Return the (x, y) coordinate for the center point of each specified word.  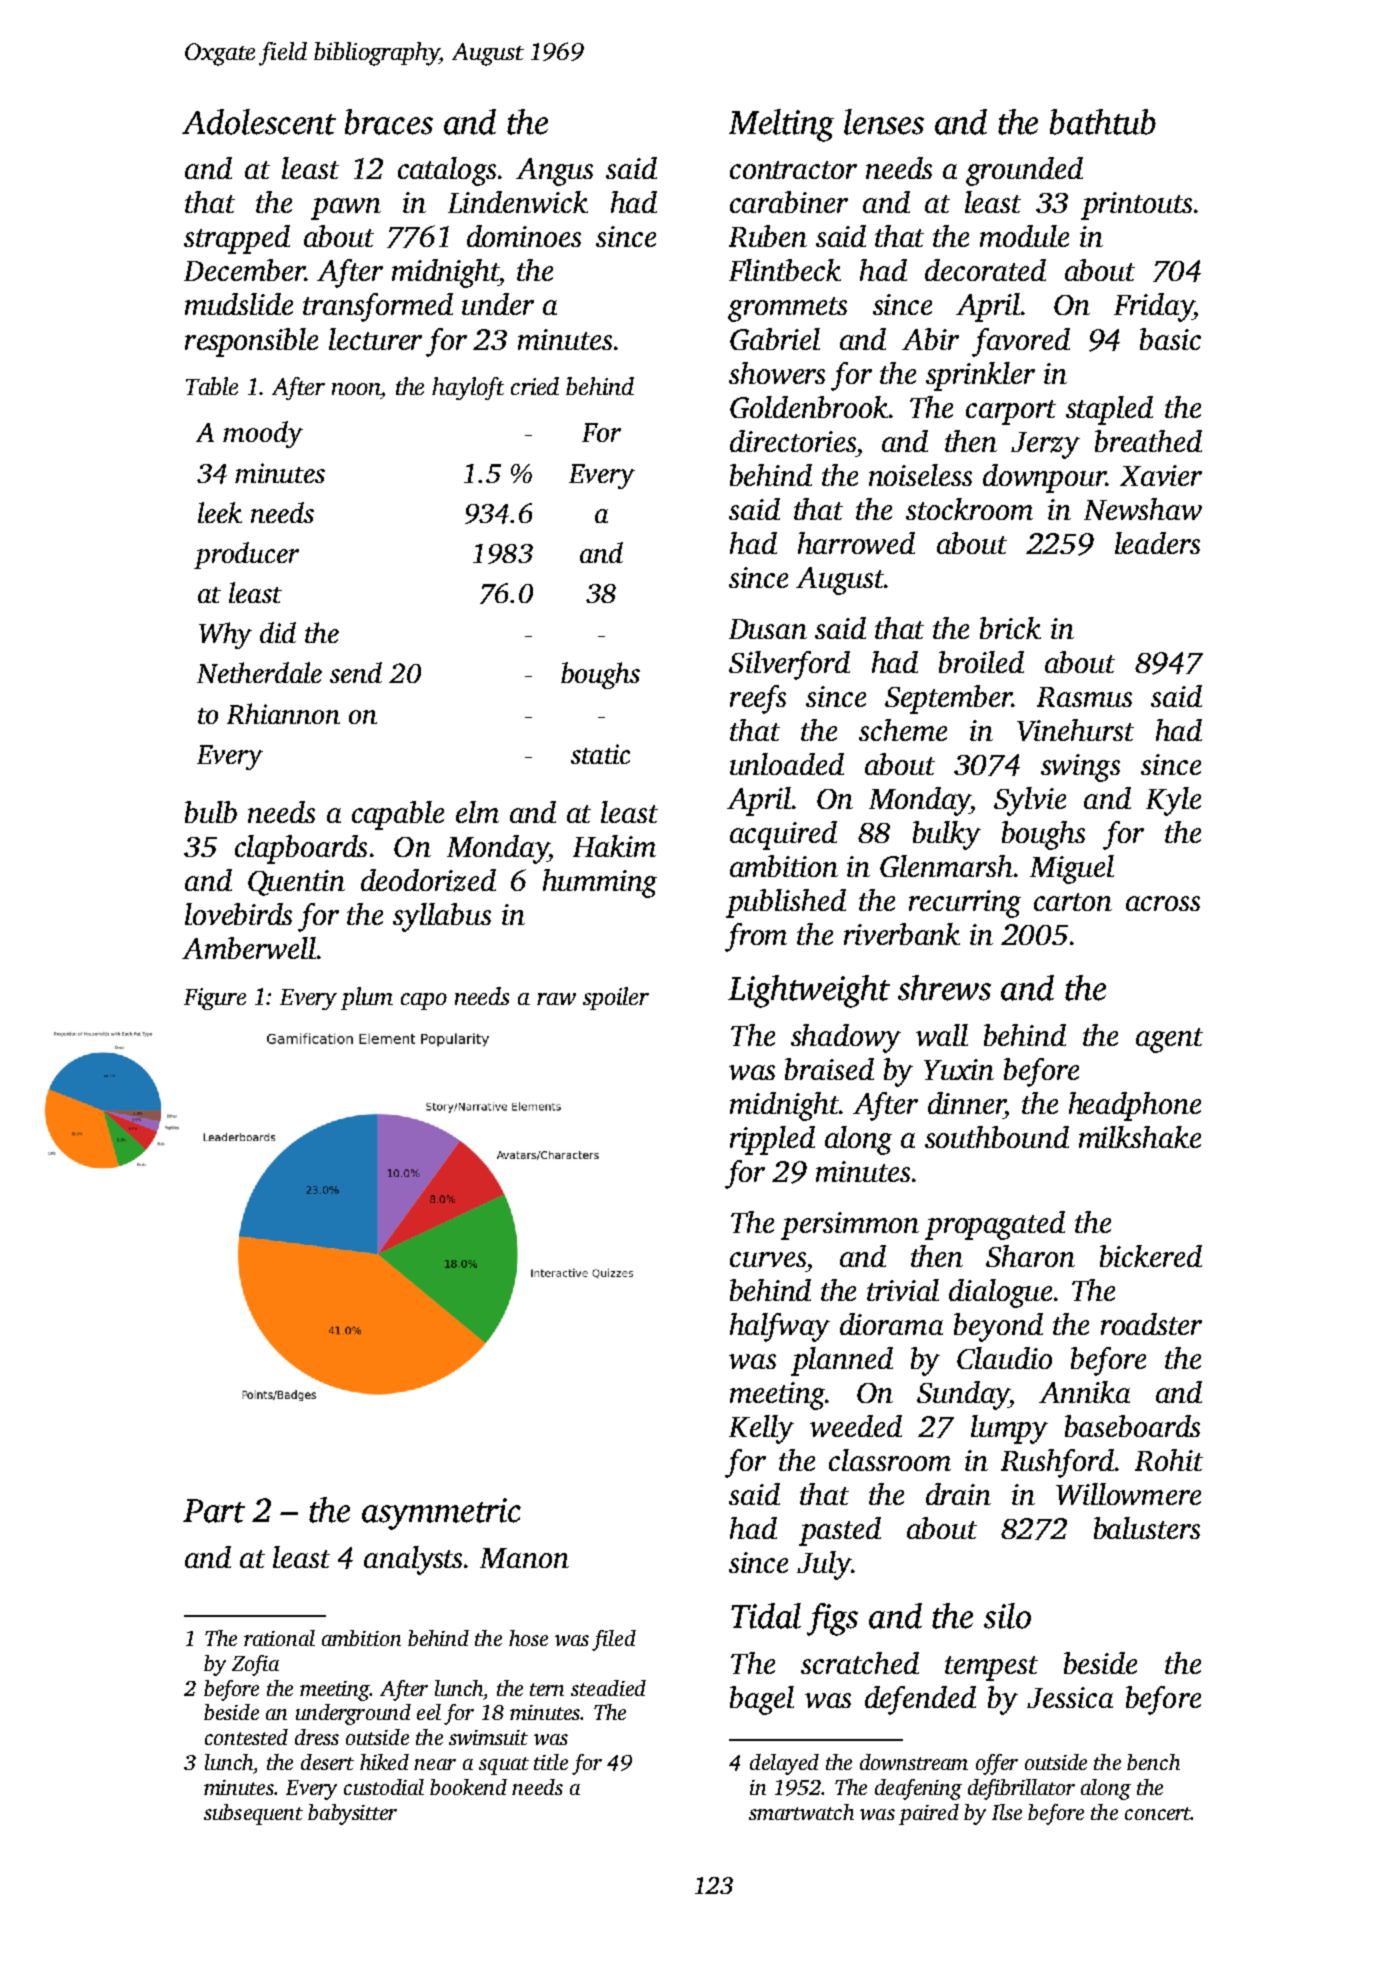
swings (1080, 768)
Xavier (1161, 475)
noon (356, 389)
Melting (781, 125)
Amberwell (249, 948)
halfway (780, 1327)
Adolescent (259, 122)
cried (535, 386)
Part (214, 1511)
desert (327, 1762)
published (786, 903)
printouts (1136, 206)
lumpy (1009, 1429)
